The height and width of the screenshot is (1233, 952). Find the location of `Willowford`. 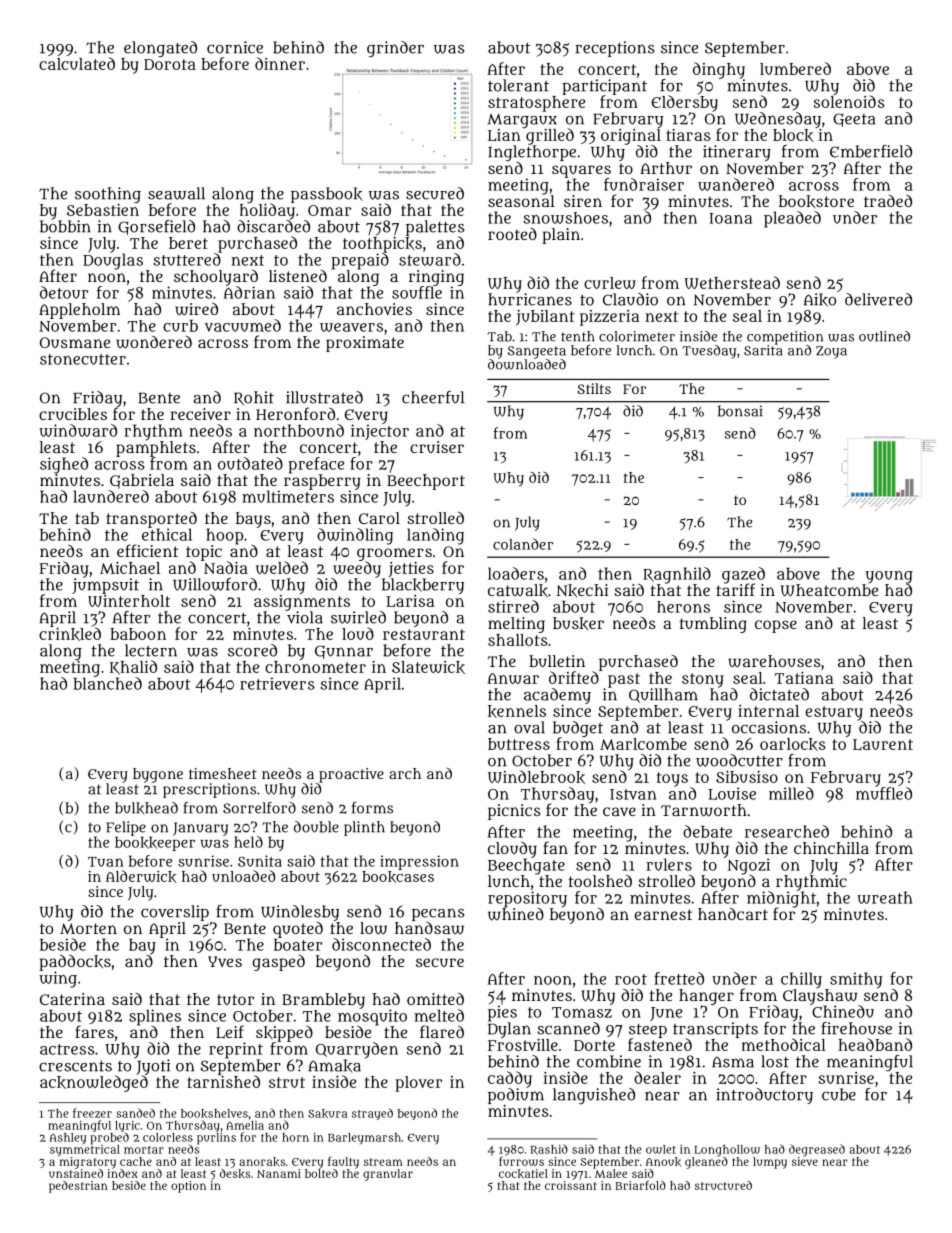

Willowford is located at coordinates (215, 584).
